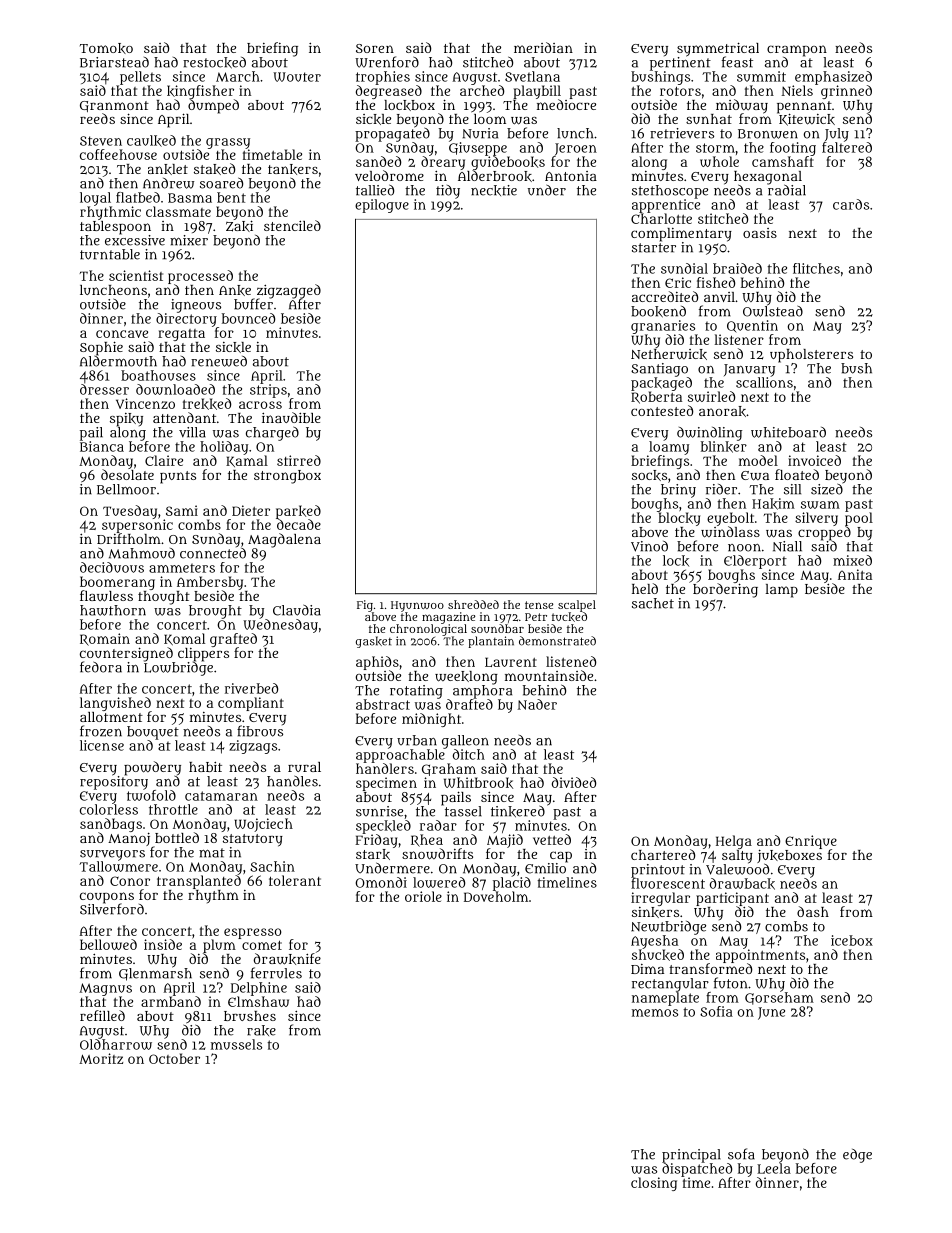 The width and height of the screenshot is (952, 1233). Describe the element at coordinates (130, 512) in the screenshot. I see `Tuesday` at that location.
